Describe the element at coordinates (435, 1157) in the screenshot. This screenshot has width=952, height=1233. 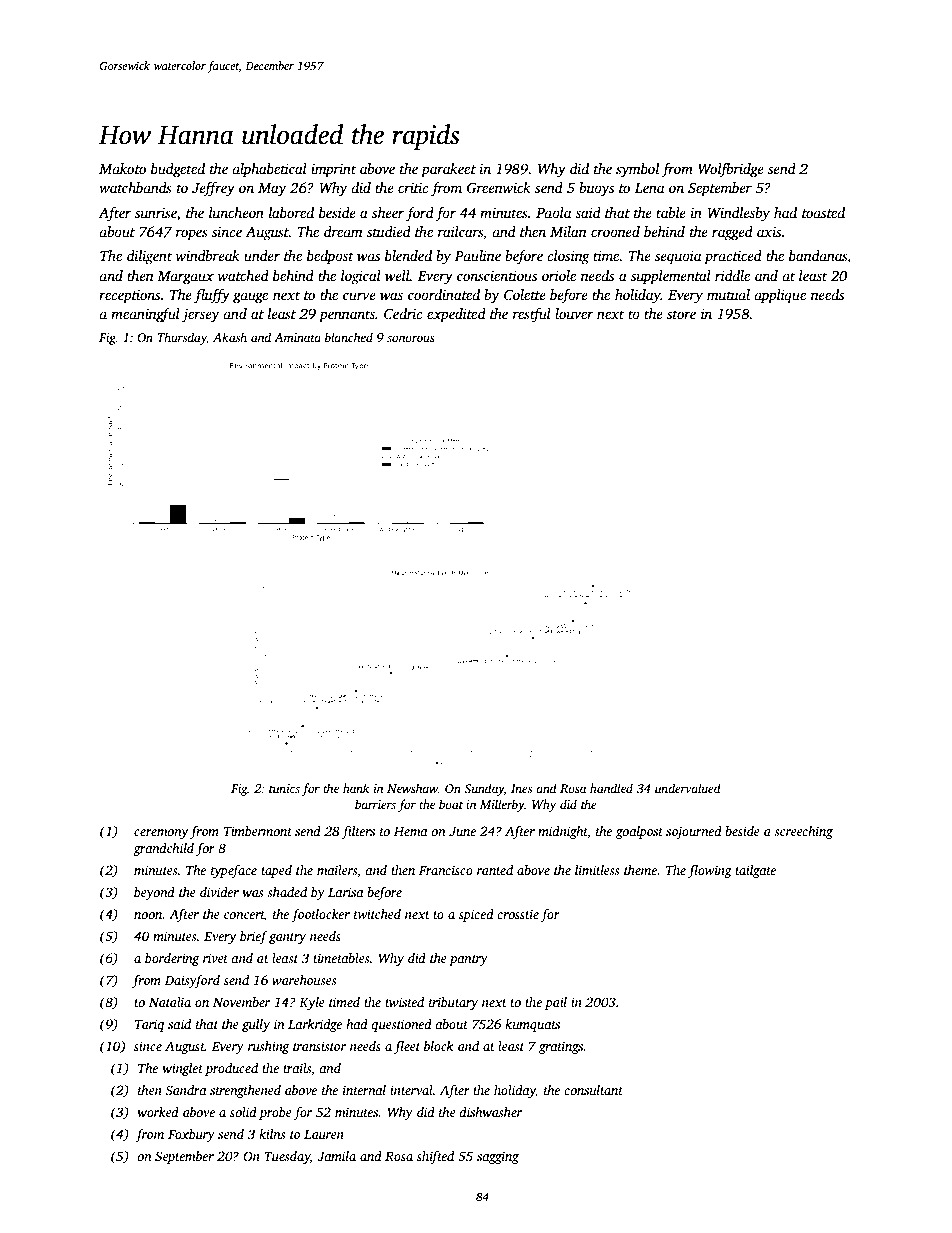
I see `shifted` at that location.
